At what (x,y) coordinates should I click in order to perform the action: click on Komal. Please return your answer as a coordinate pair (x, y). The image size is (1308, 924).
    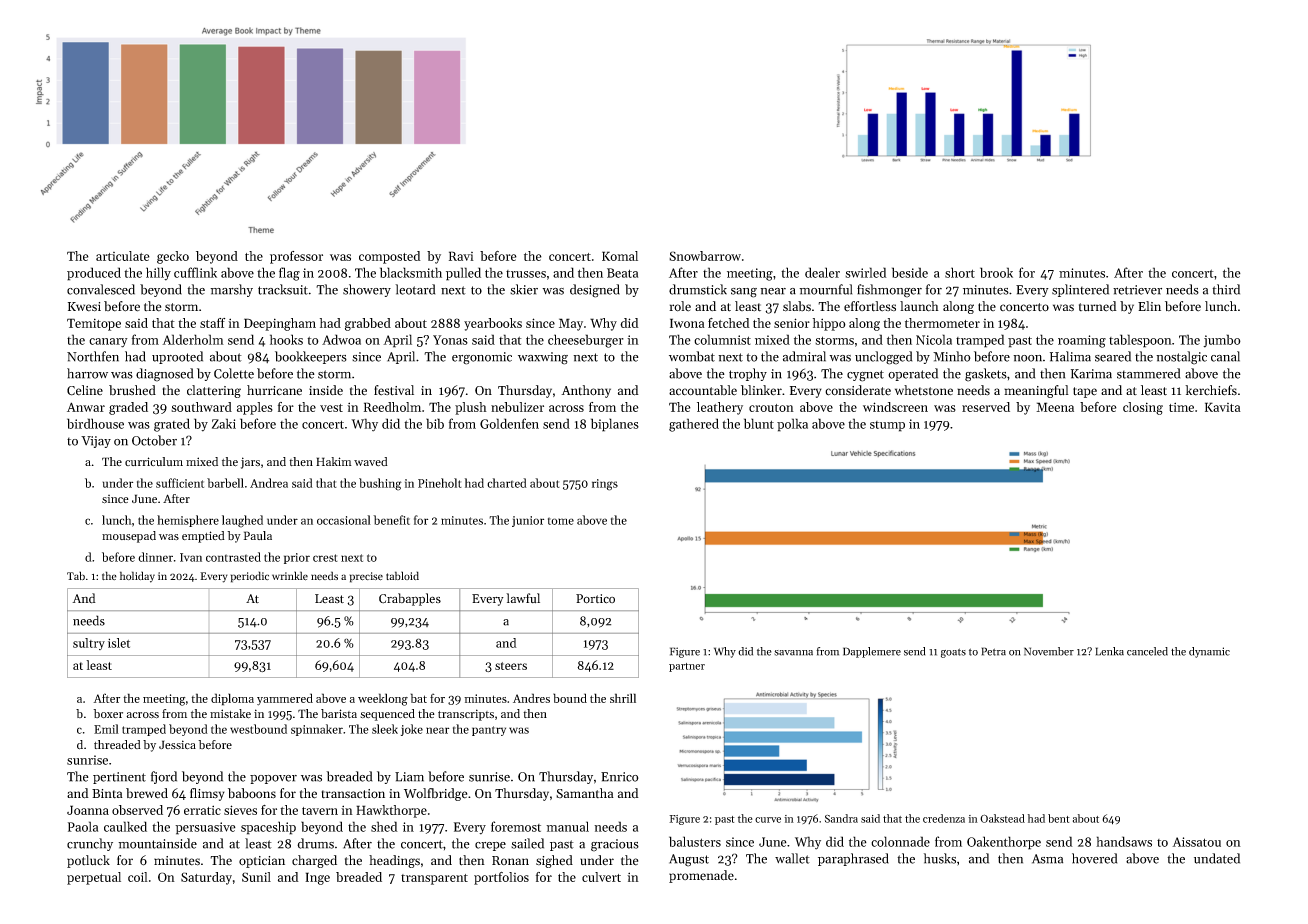
    Looking at the image, I should click on (620, 256).
